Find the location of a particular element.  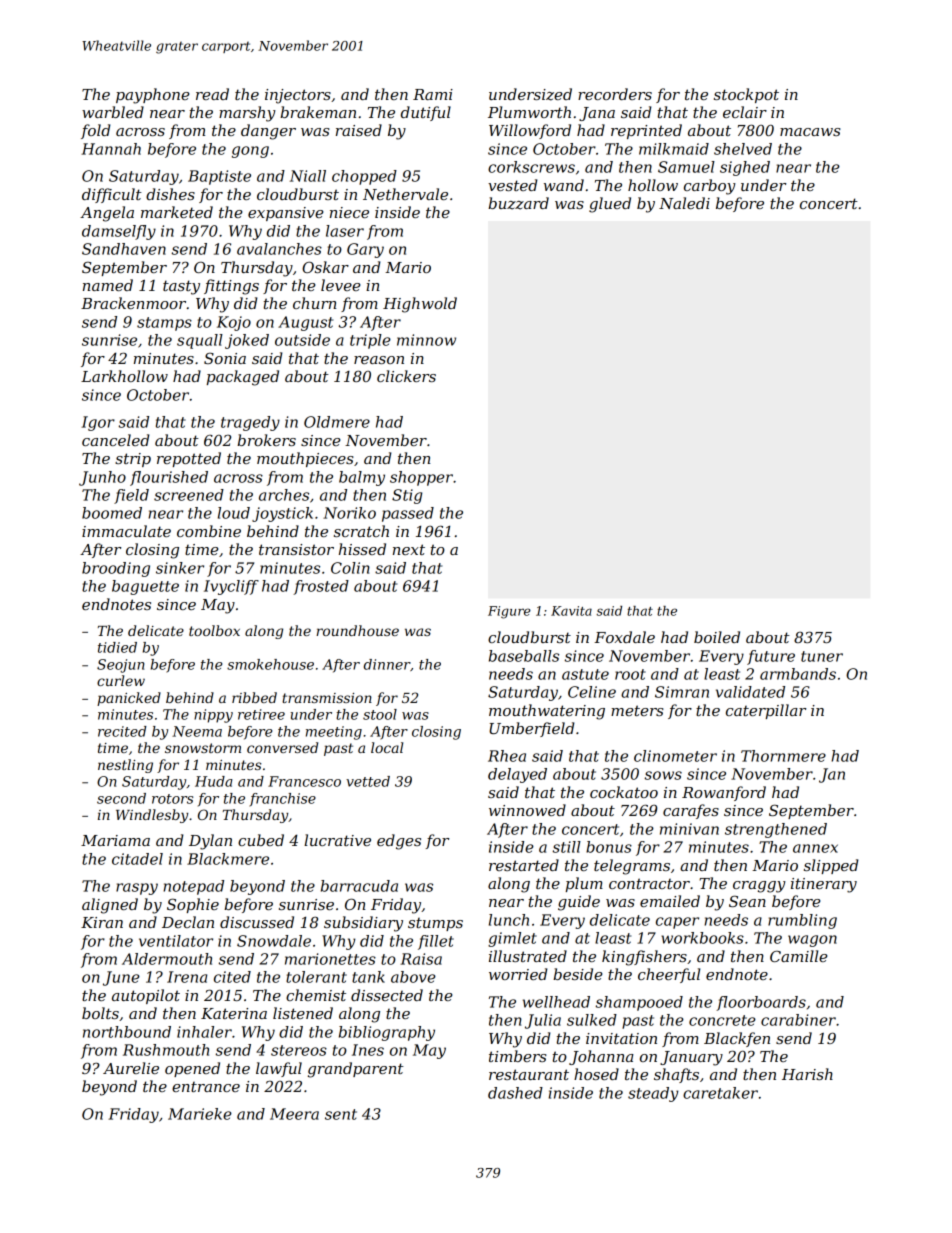

Samuel is located at coordinates (686, 167).
